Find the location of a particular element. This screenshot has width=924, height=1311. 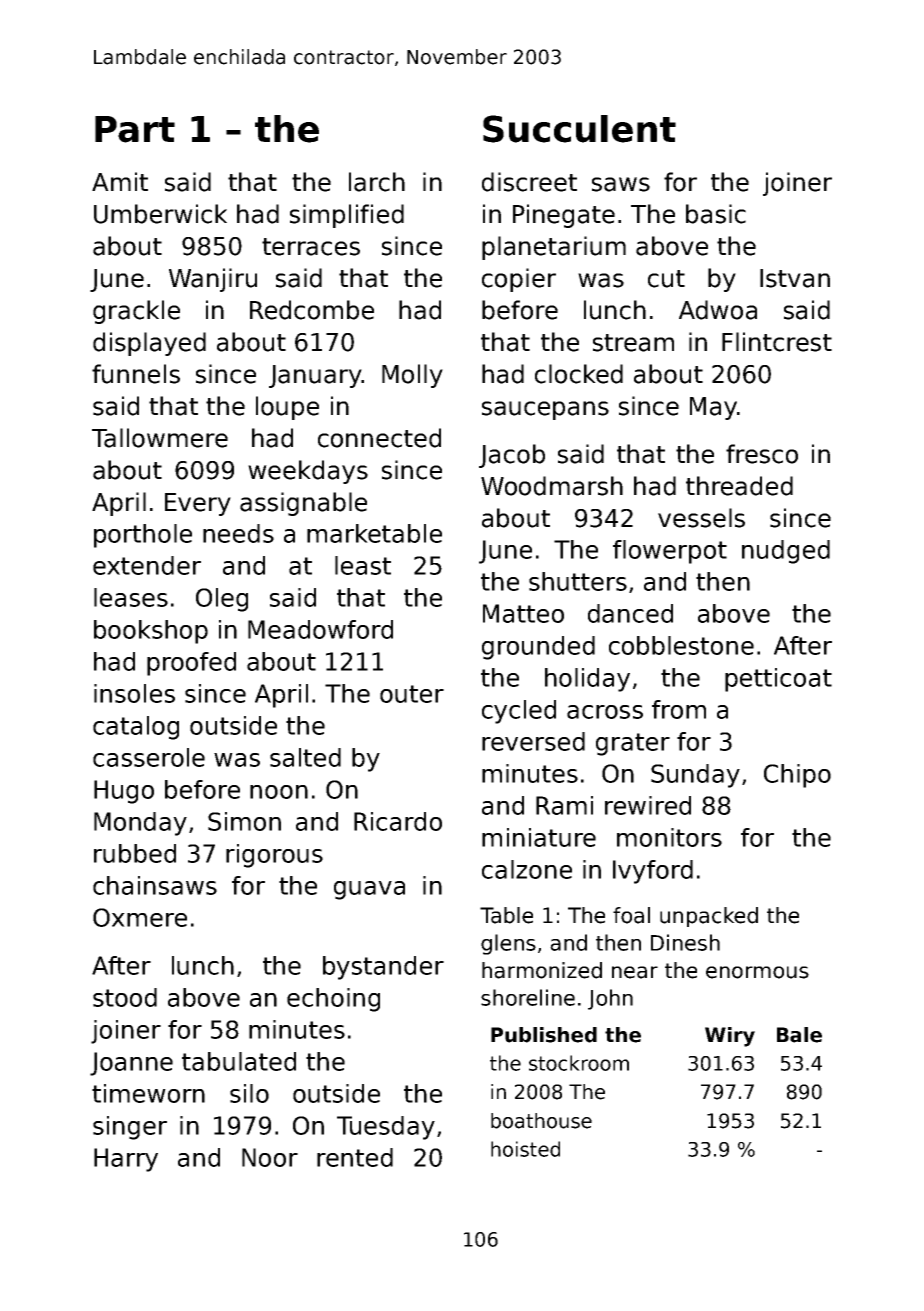

catalog is located at coordinates (136, 728).
